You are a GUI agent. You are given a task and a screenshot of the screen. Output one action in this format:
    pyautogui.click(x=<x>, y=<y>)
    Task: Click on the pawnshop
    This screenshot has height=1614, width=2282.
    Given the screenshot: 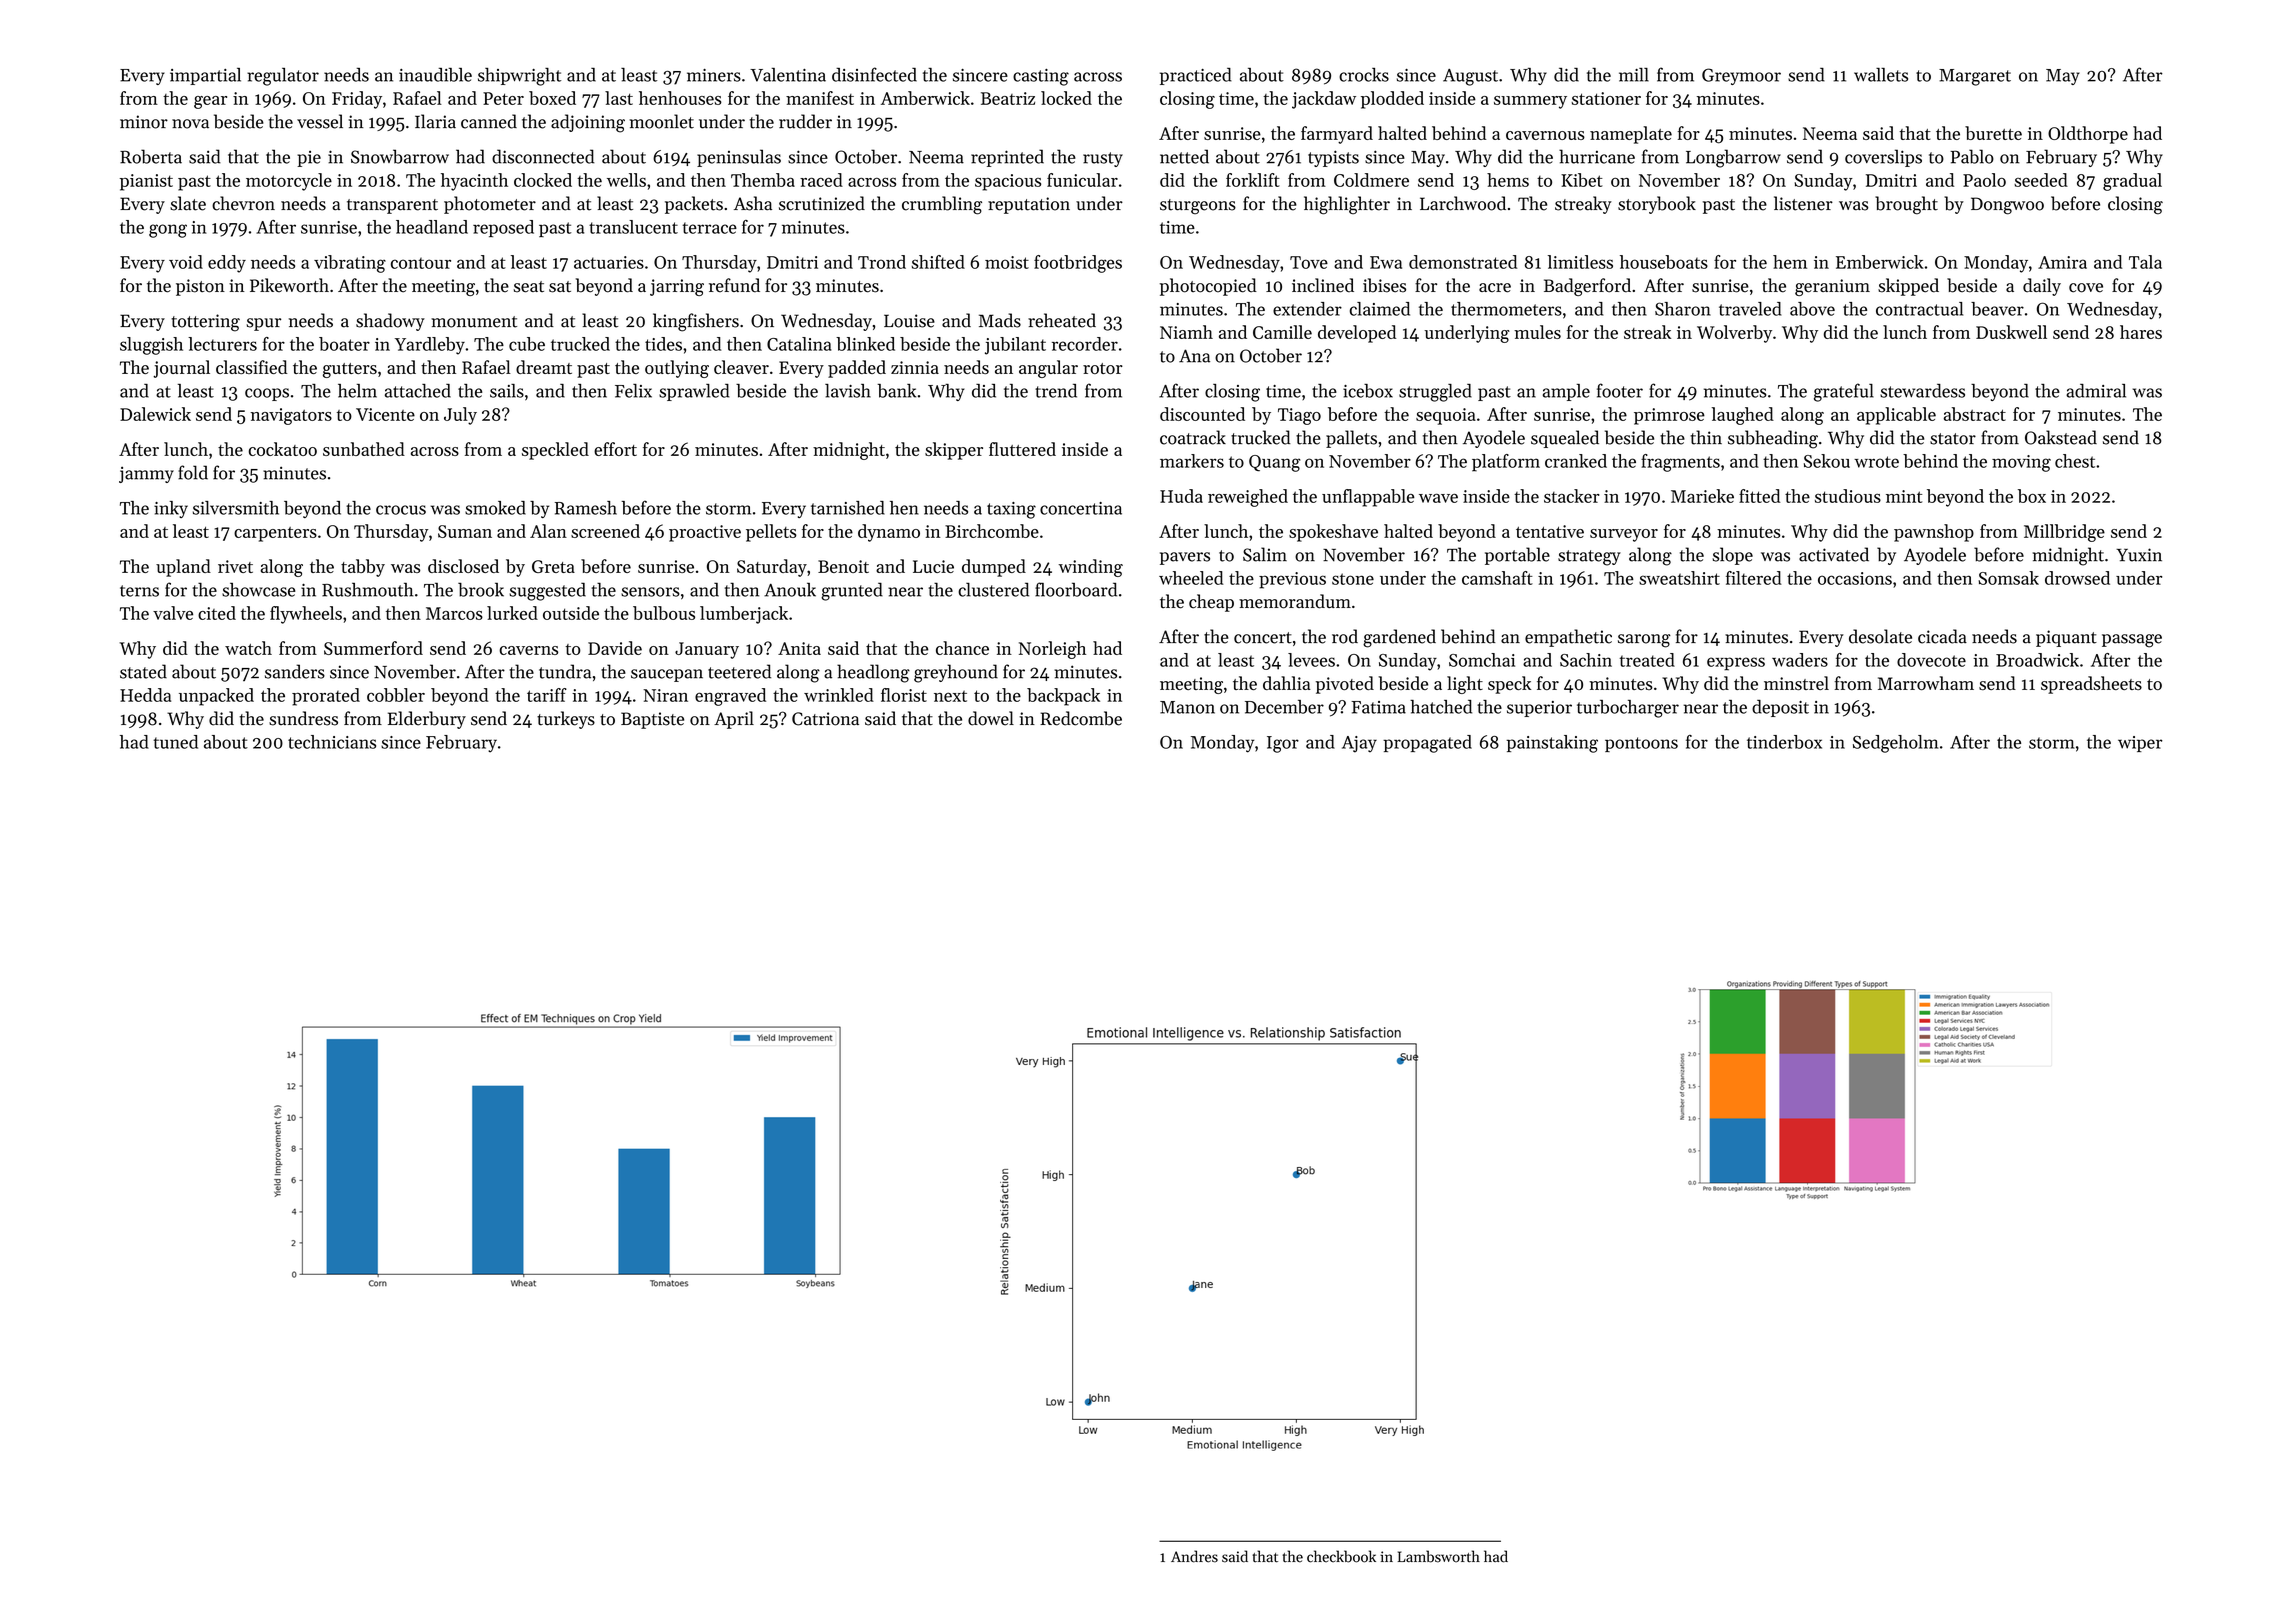 What is the action you would take?
    pyautogui.click(x=1934, y=533)
